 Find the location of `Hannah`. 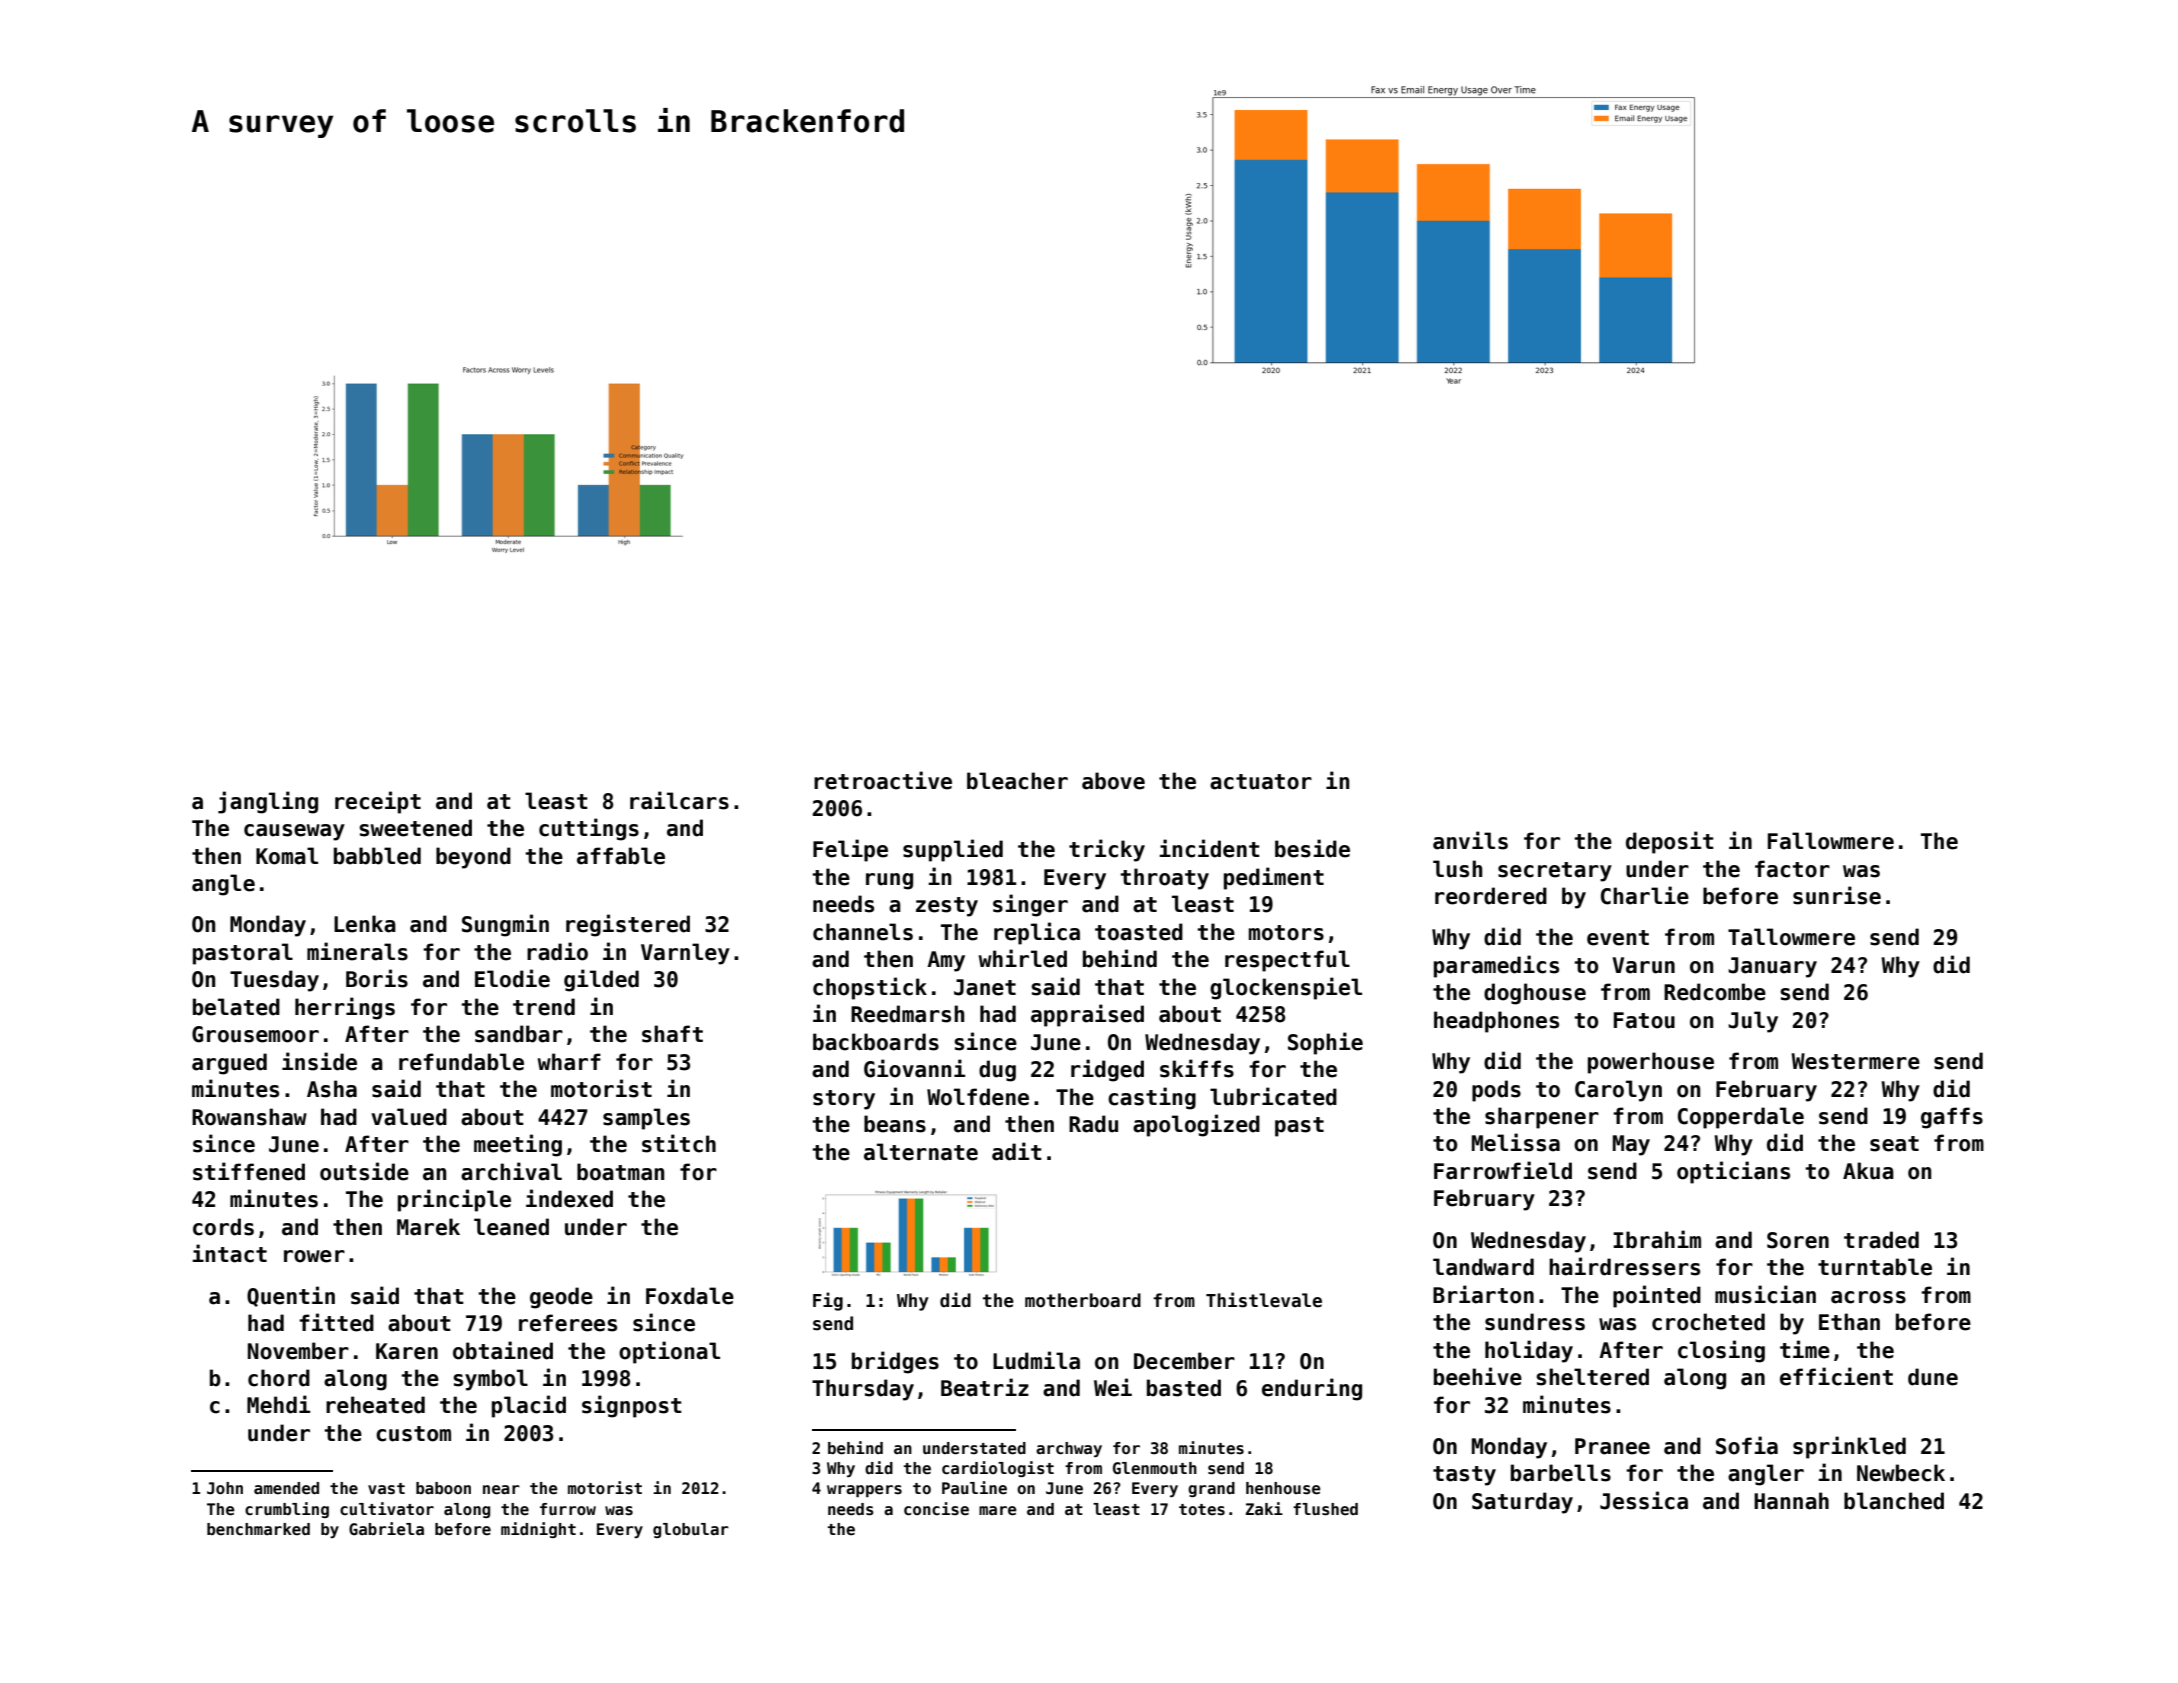

Hannah is located at coordinates (1791, 1501).
